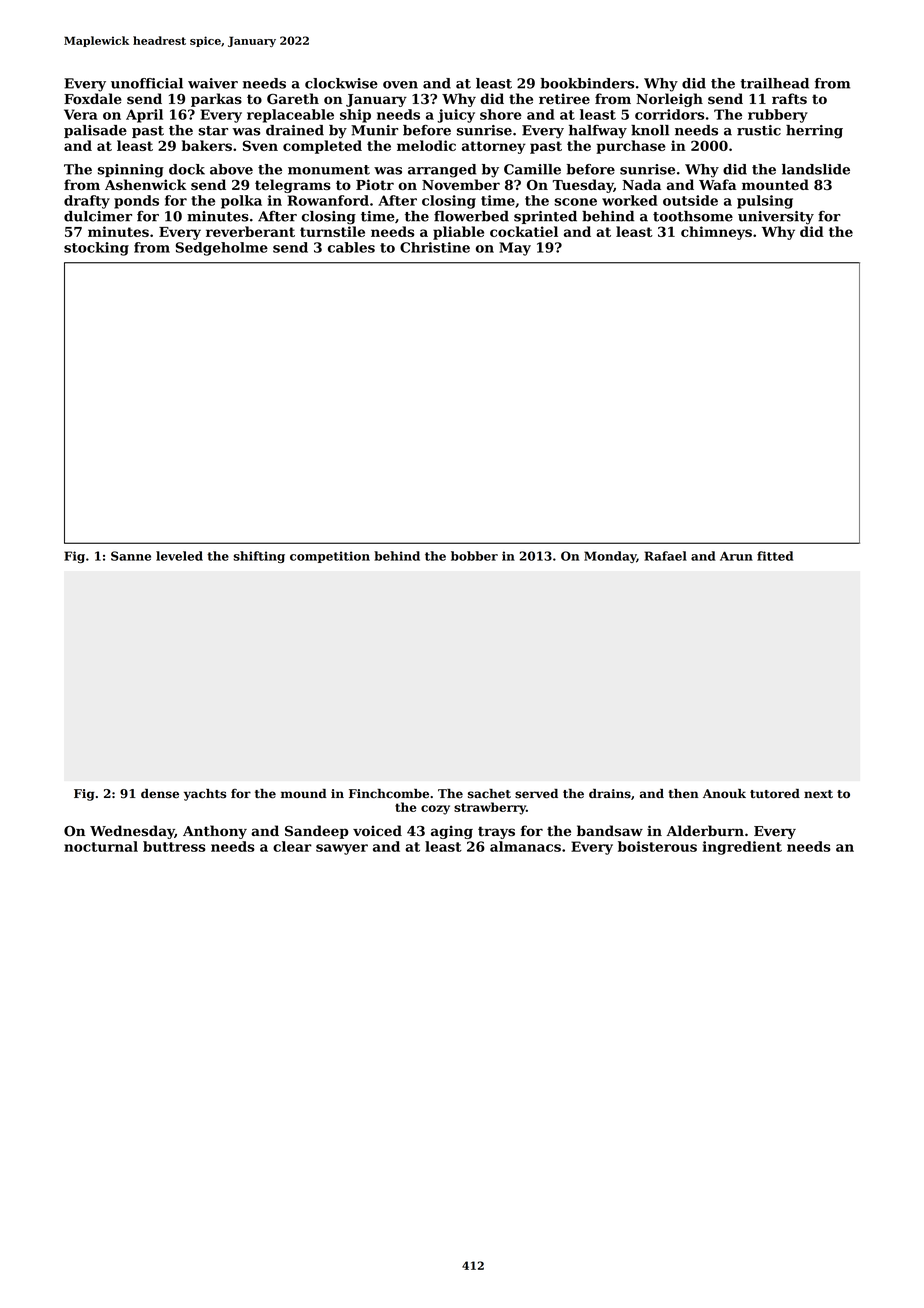 Image resolution: width=924 pixels, height=1308 pixels. What do you see at coordinates (101, 846) in the image?
I see `nocturnal` at bounding box center [101, 846].
